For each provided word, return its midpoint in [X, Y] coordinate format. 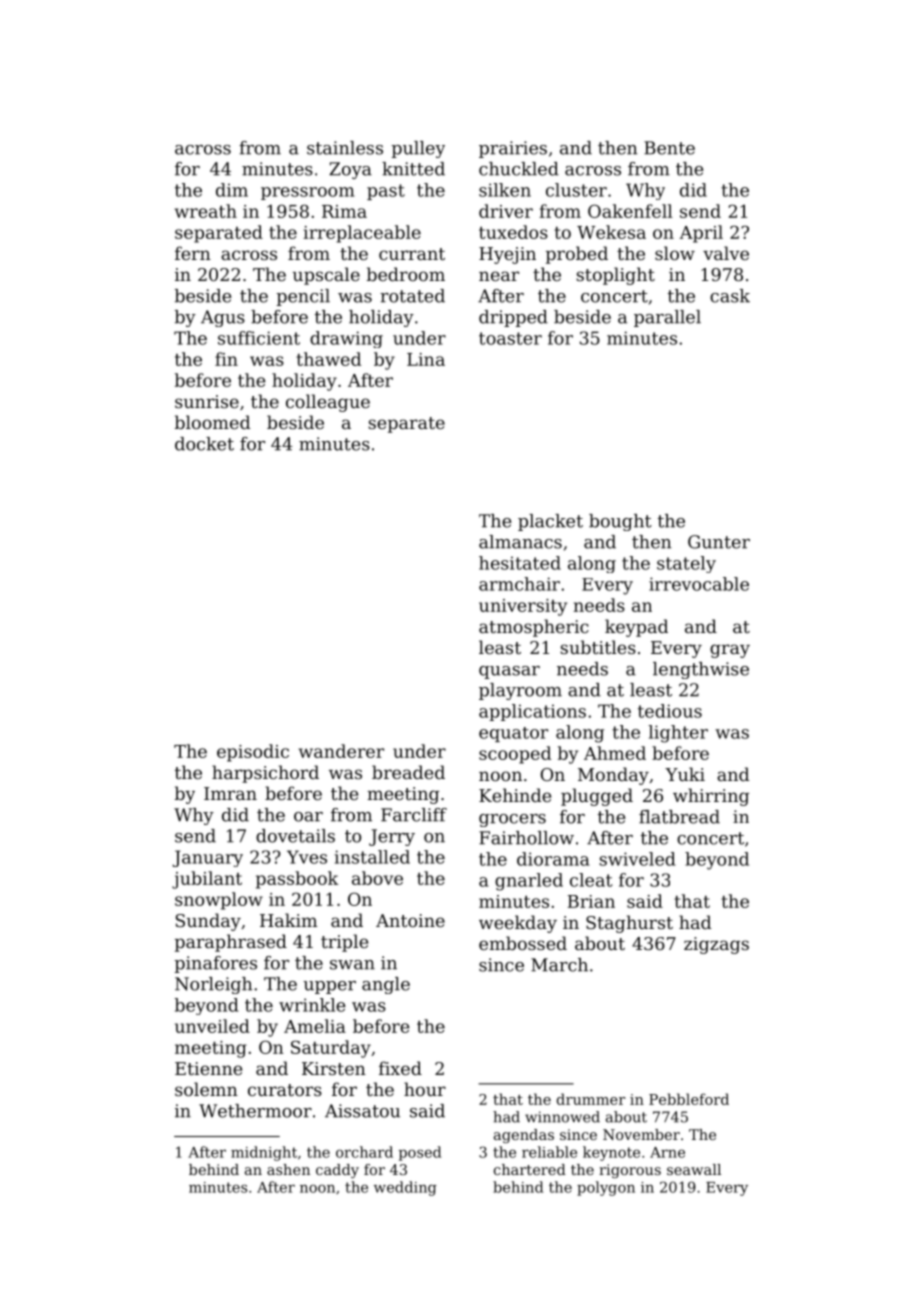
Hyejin [507, 255]
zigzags [716, 945]
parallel [667, 318]
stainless [345, 148]
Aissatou [362, 1111]
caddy [337, 1171]
